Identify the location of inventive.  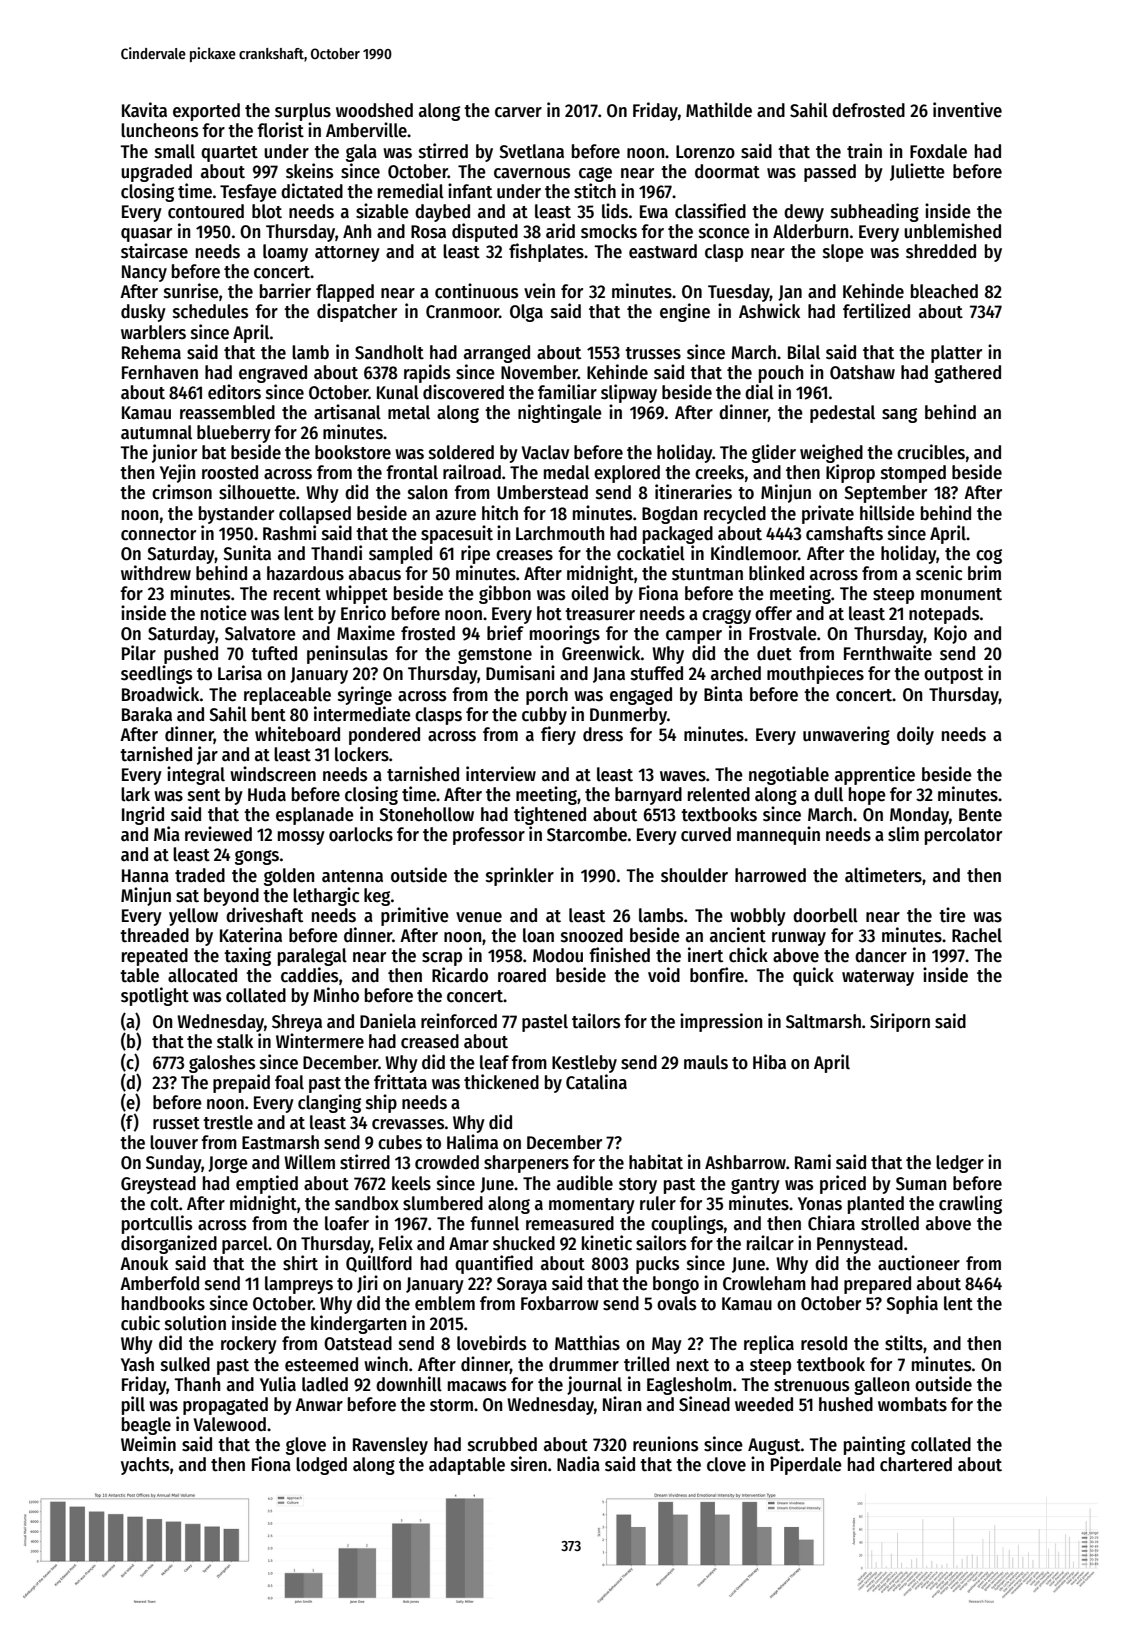
(967, 110).
